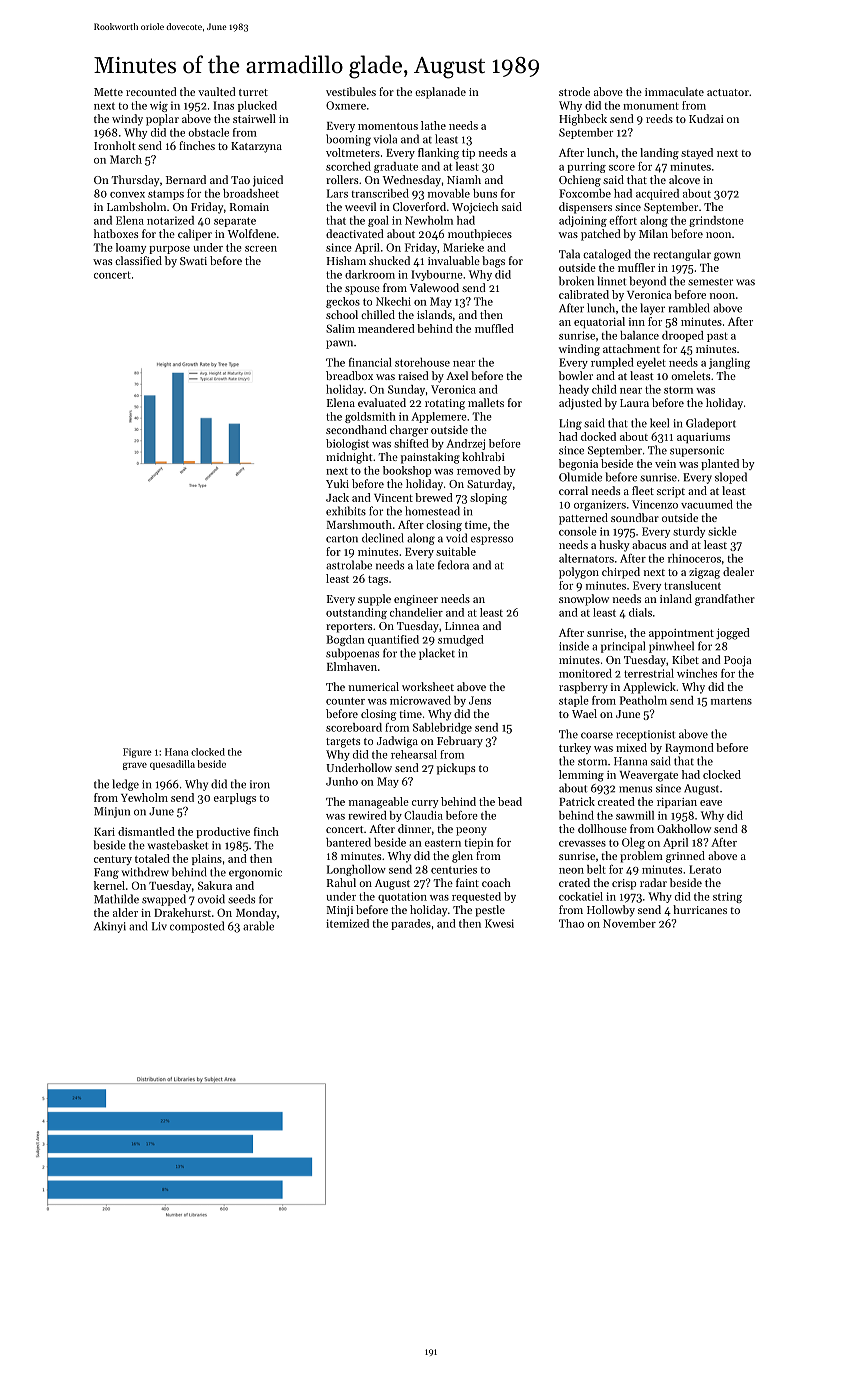 Image resolution: width=849 pixels, height=1400 pixels. What do you see at coordinates (151, 91) in the screenshot?
I see `recounted` at bounding box center [151, 91].
